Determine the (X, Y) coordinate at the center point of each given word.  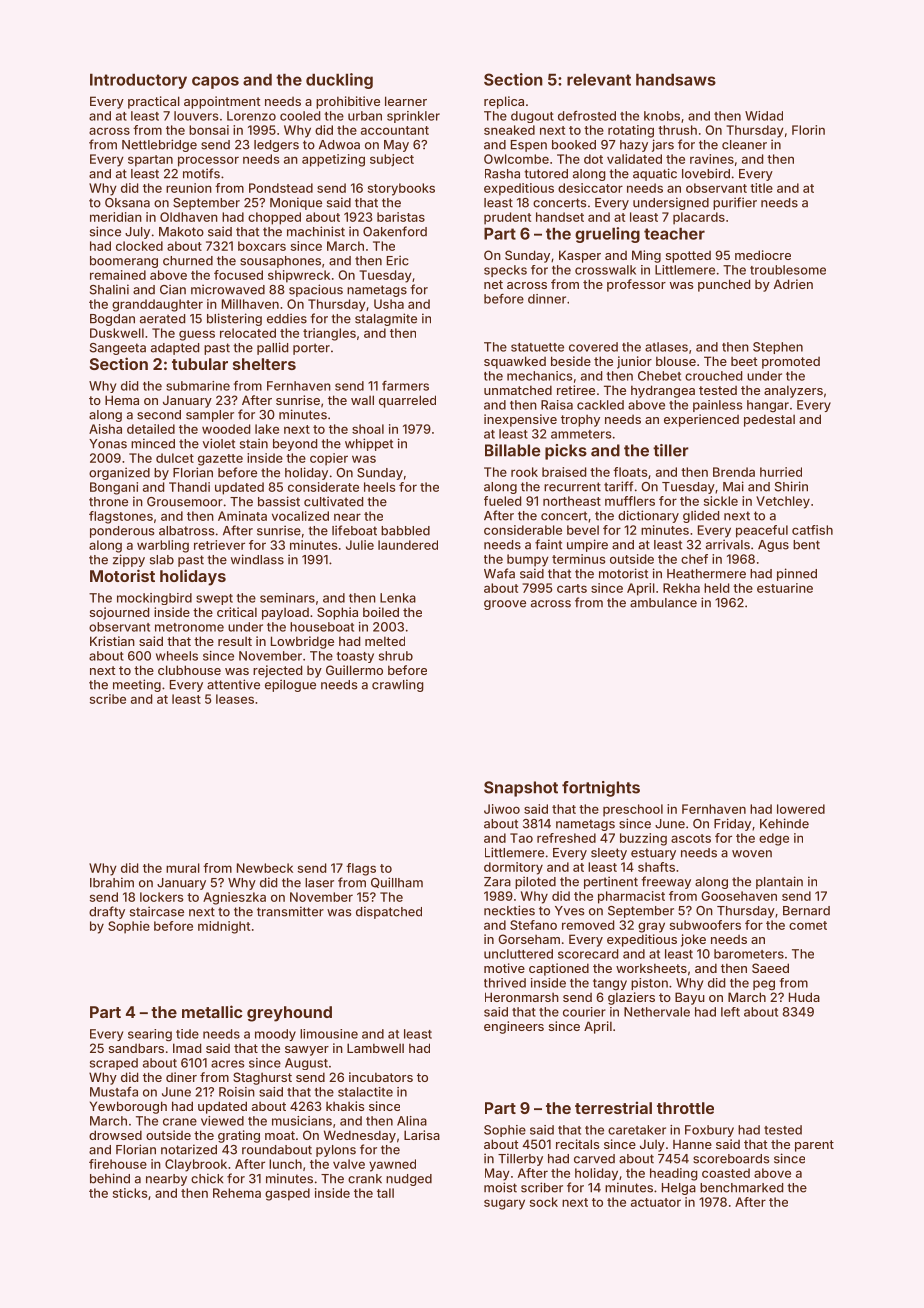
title (761, 188)
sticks (130, 1193)
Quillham (397, 882)
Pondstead (281, 188)
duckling (339, 81)
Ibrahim (112, 882)
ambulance (663, 603)
